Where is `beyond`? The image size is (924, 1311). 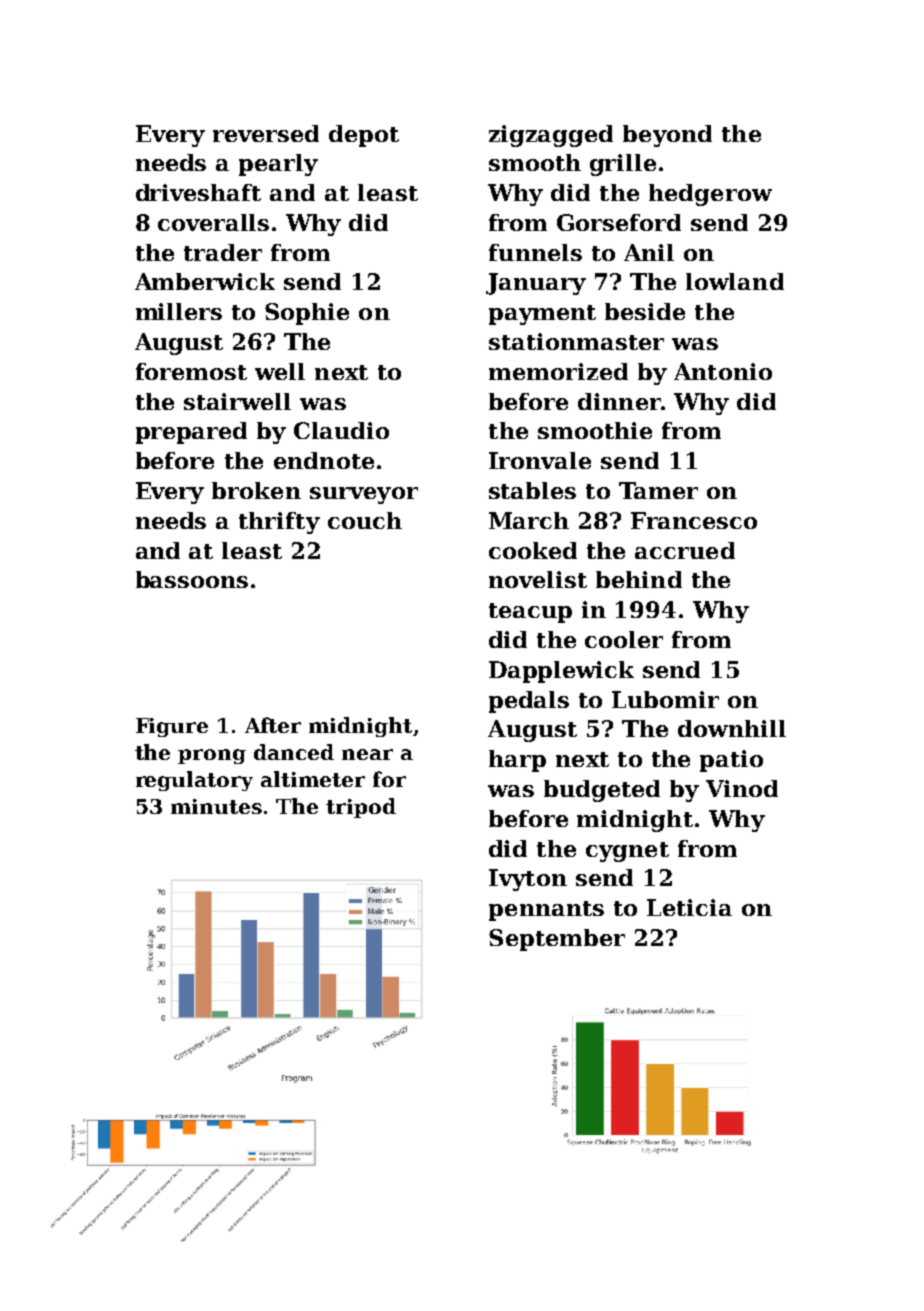 beyond is located at coordinates (667, 136).
